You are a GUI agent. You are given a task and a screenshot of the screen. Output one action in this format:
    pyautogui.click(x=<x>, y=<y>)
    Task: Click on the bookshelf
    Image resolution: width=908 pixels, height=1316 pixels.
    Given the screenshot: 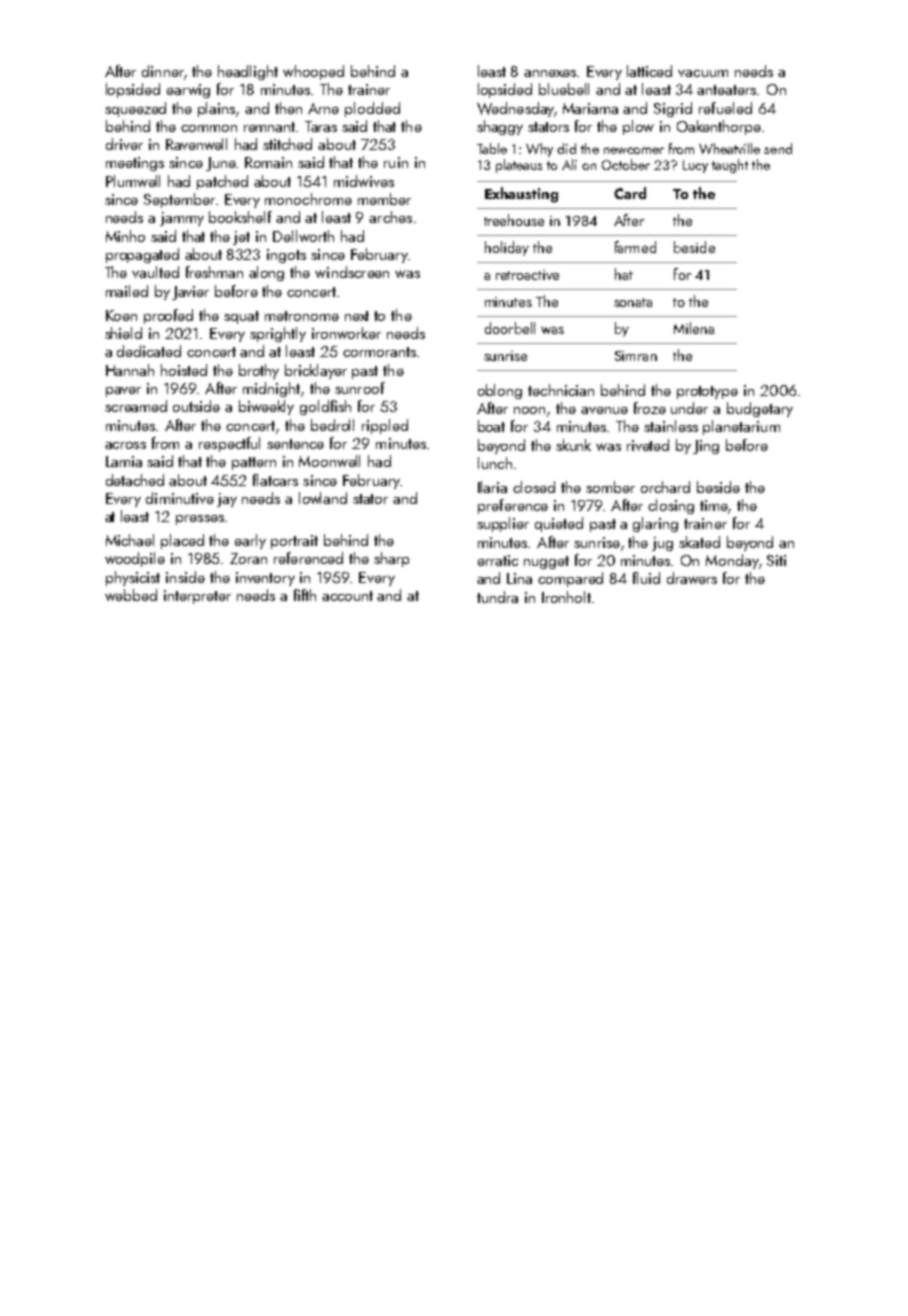 What is the action you would take?
    pyautogui.click(x=240, y=217)
